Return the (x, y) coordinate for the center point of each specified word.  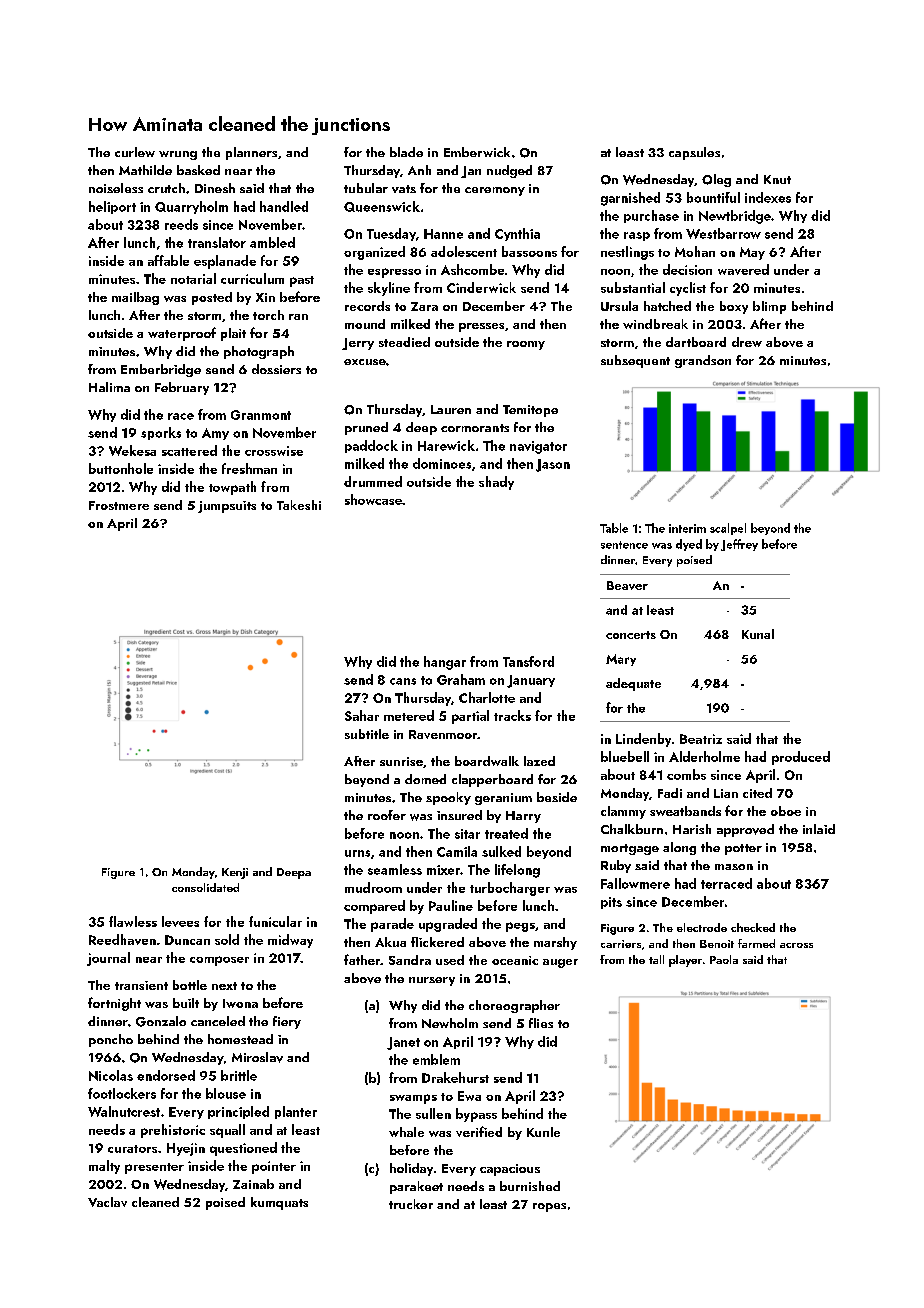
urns (357, 853)
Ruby (616, 866)
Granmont (261, 415)
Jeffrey (739, 545)
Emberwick (477, 152)
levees (180, 921)
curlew (135, 152)
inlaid (819, 829)
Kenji (235, 873)
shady (496, 483)
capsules (694, 153)
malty (104, 1167)
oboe (786, 811)
